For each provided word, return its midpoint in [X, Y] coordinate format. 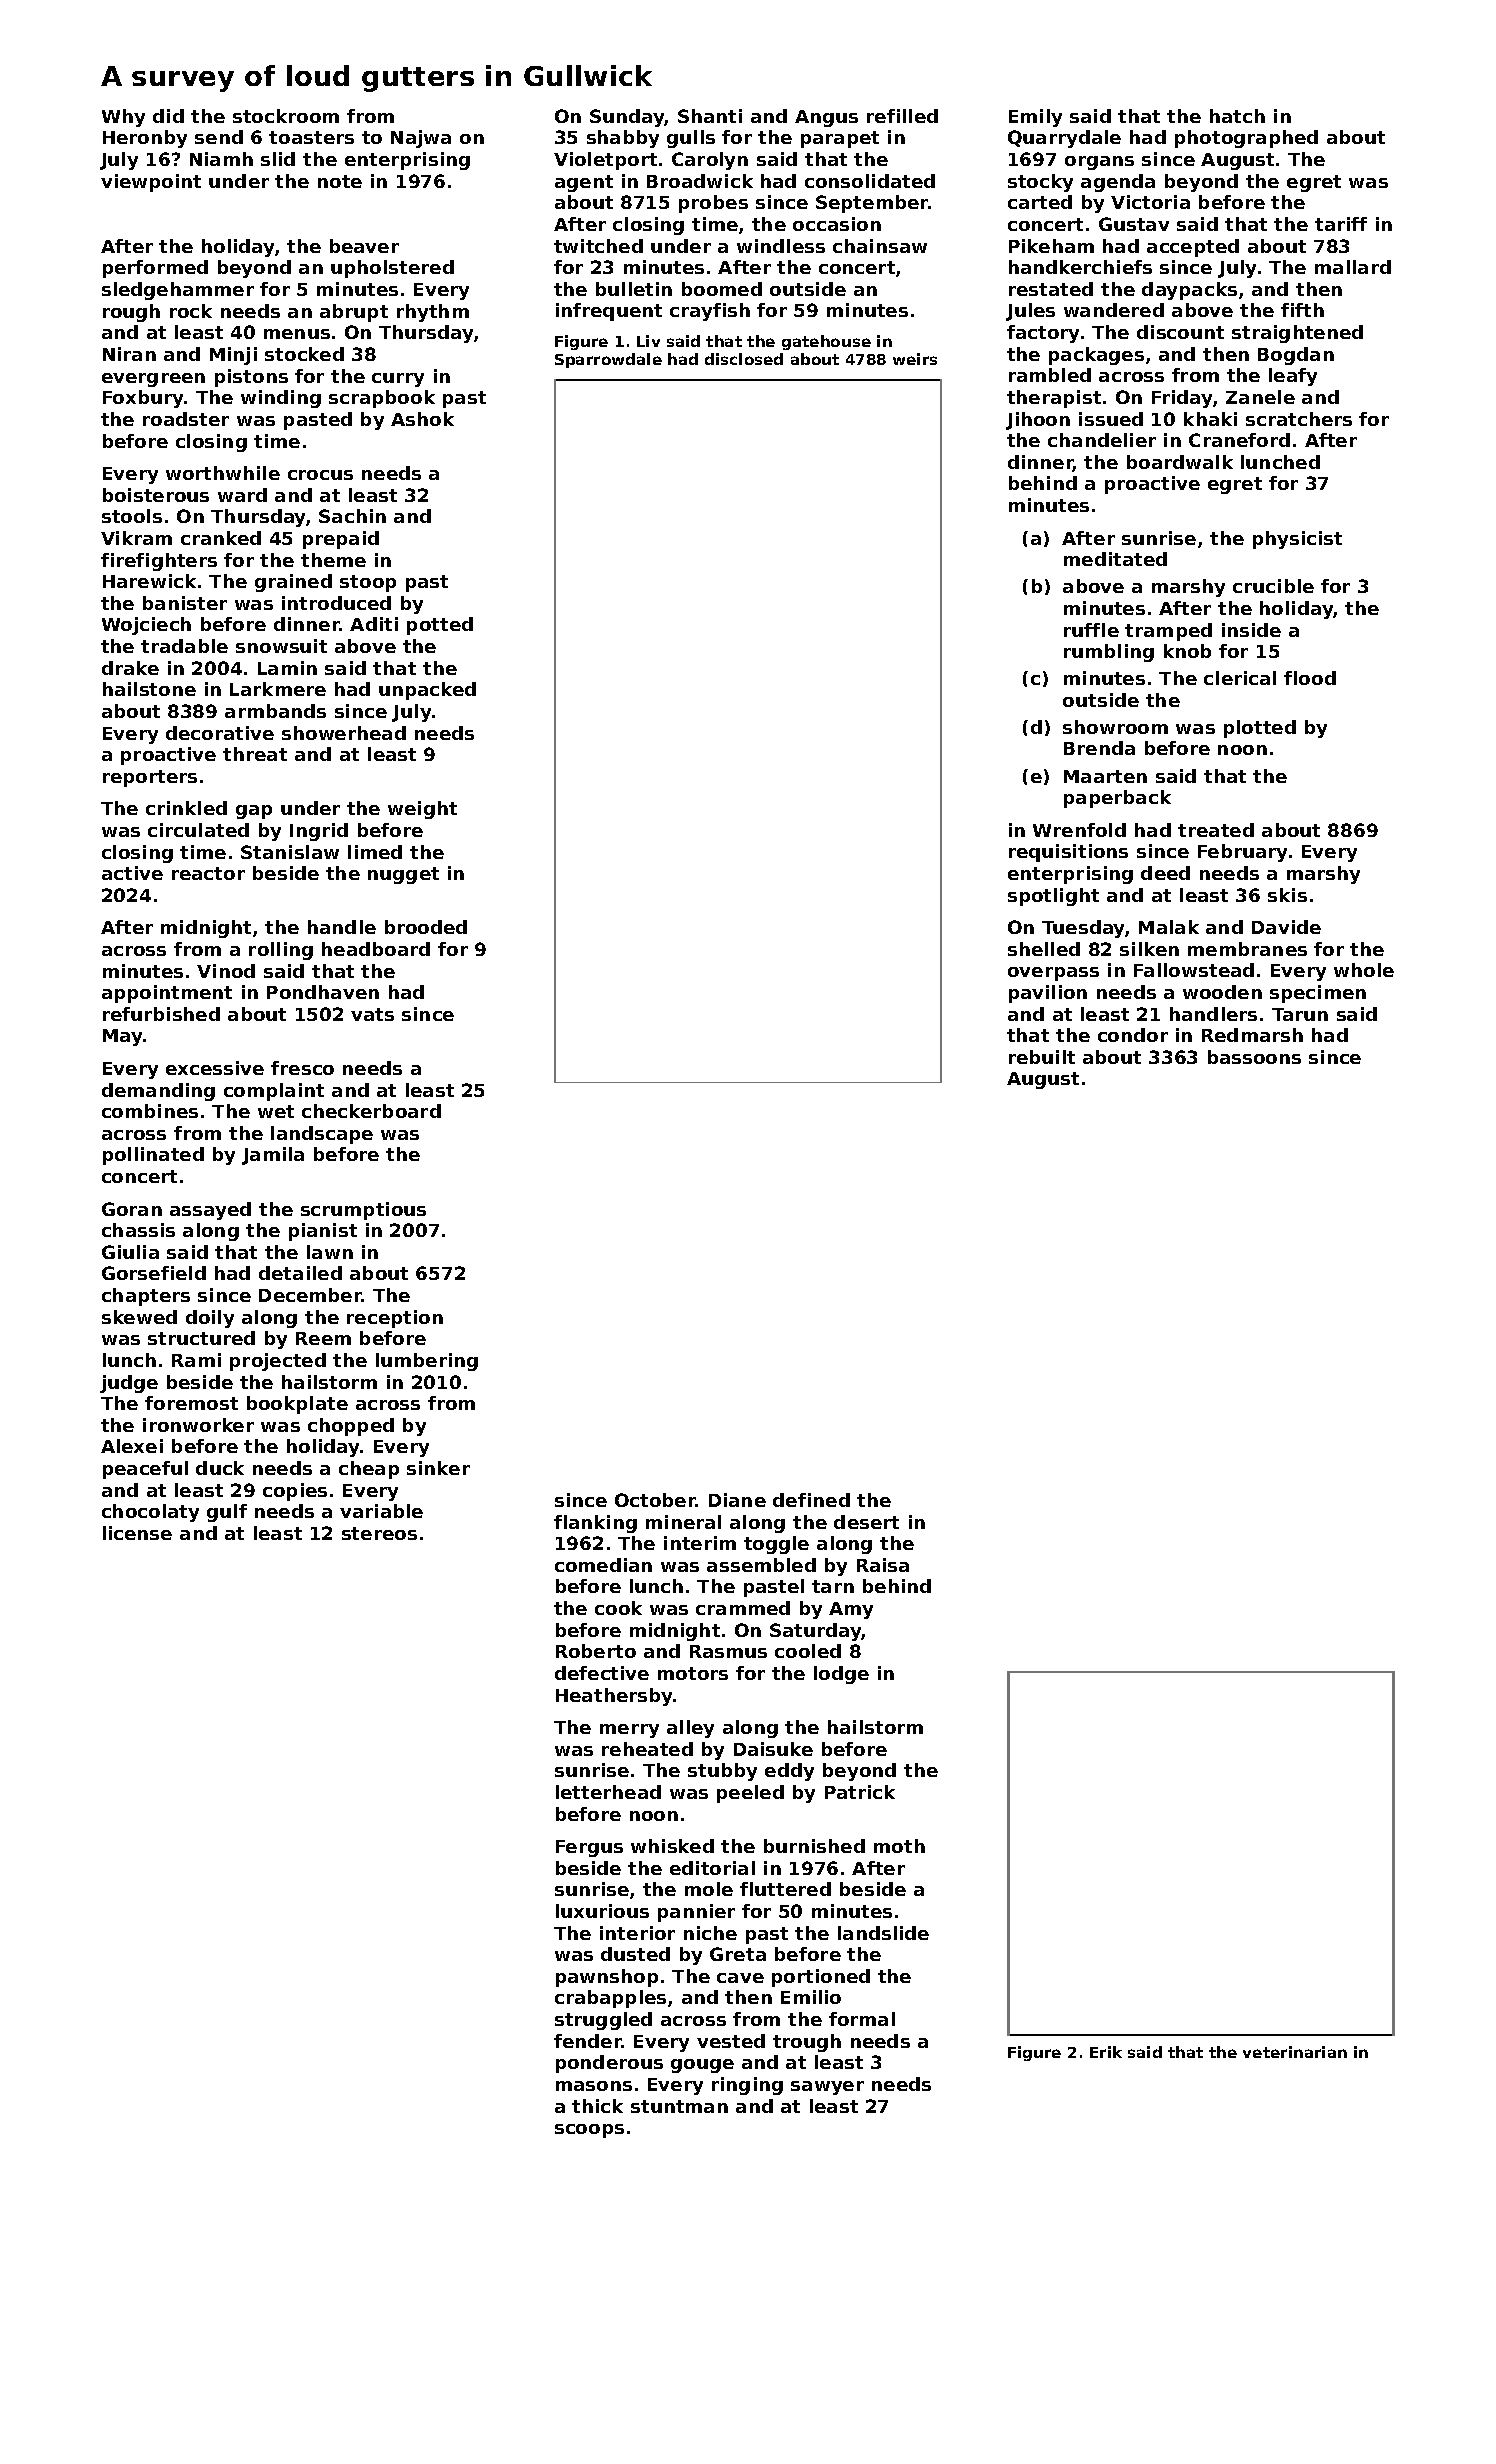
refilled [902, 116]
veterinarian [1295, 2052]
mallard [1353, 267]
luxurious [602, 1911]
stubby [722, 1772]
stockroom [286, 116]
